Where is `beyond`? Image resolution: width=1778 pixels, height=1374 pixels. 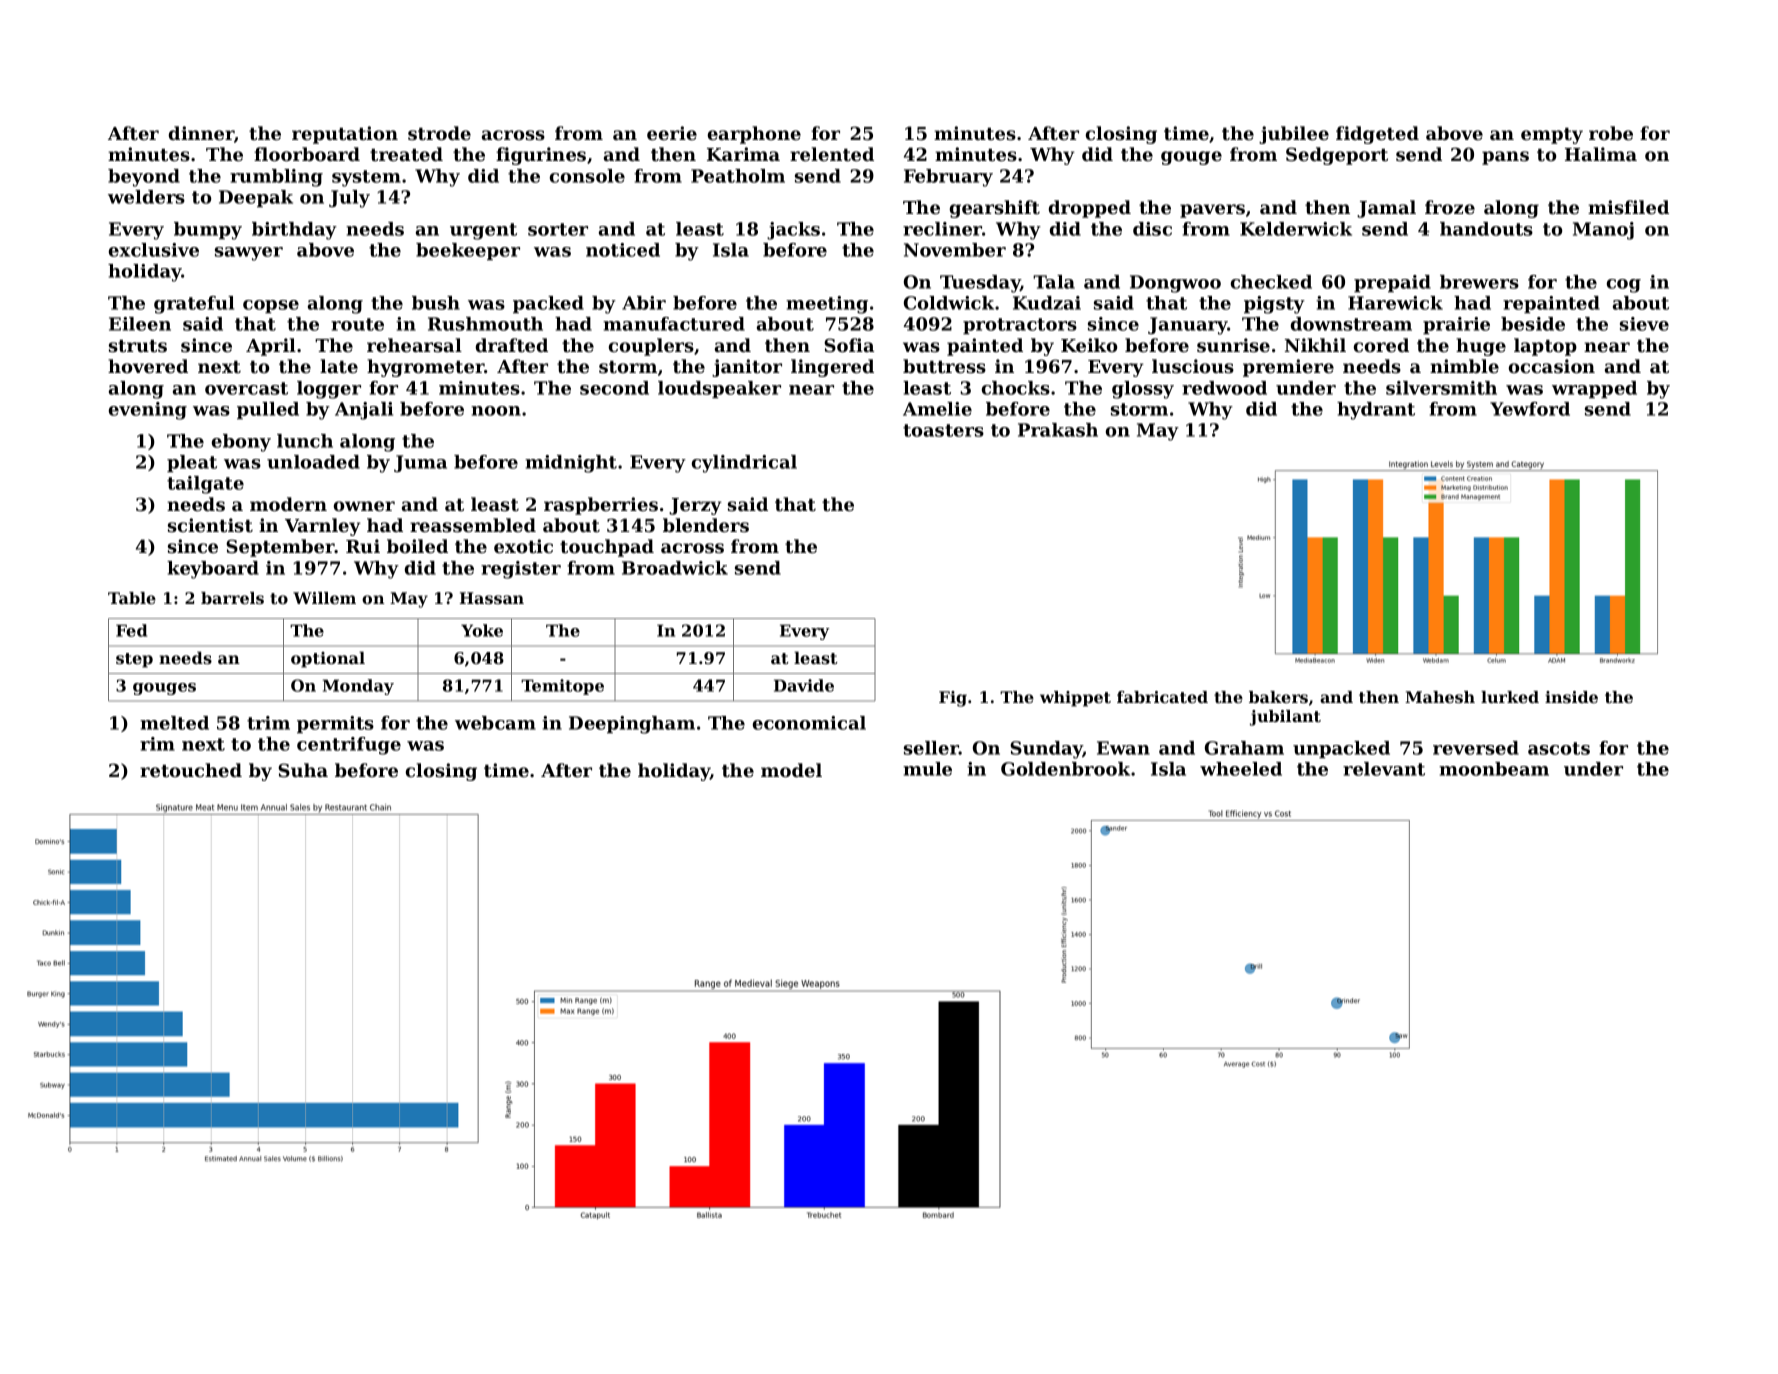 beyond is located at coordinates (144, 178).
